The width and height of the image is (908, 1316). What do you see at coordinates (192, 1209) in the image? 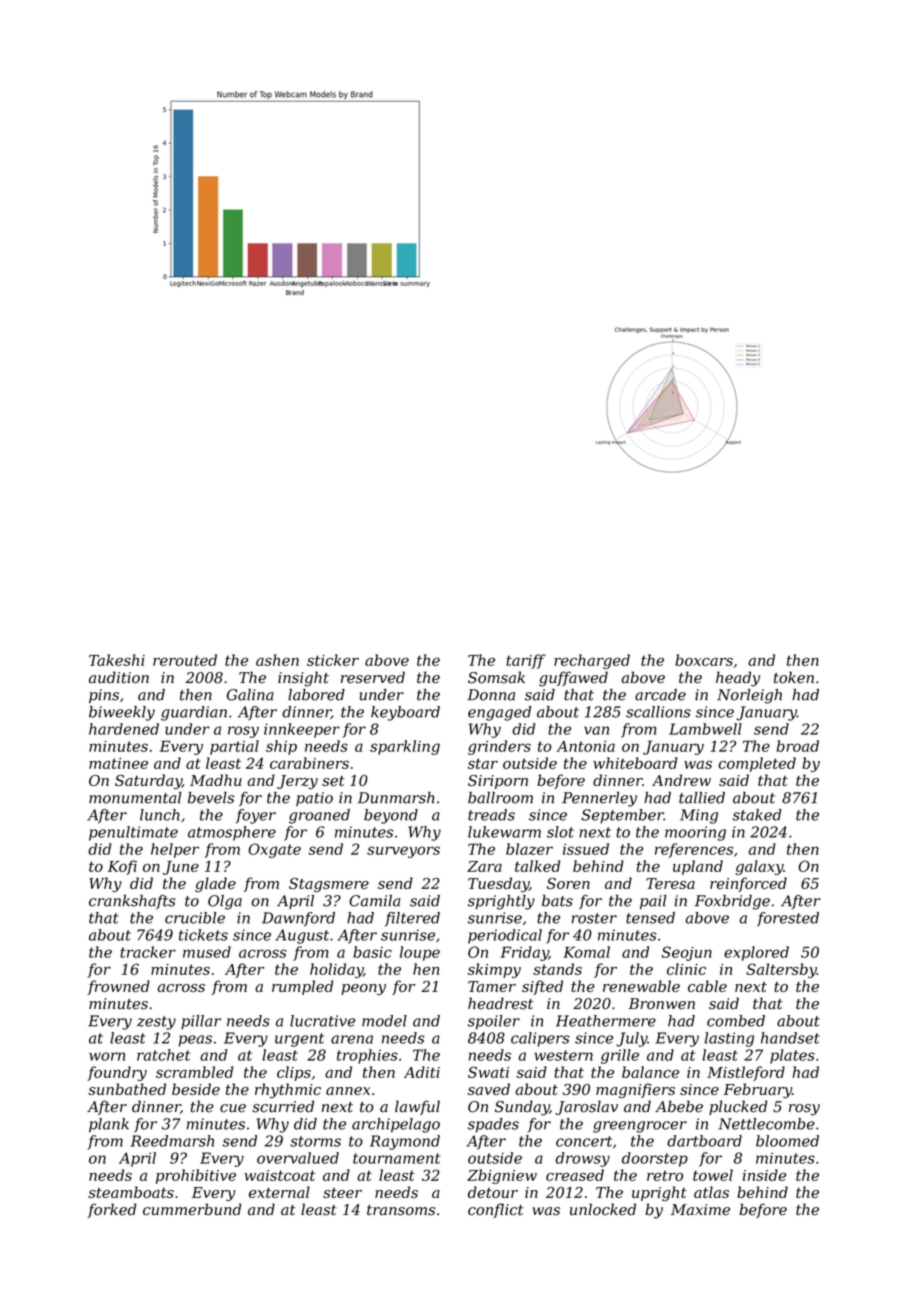
I see `cummerbund` at bounding box center [192, 1209].
